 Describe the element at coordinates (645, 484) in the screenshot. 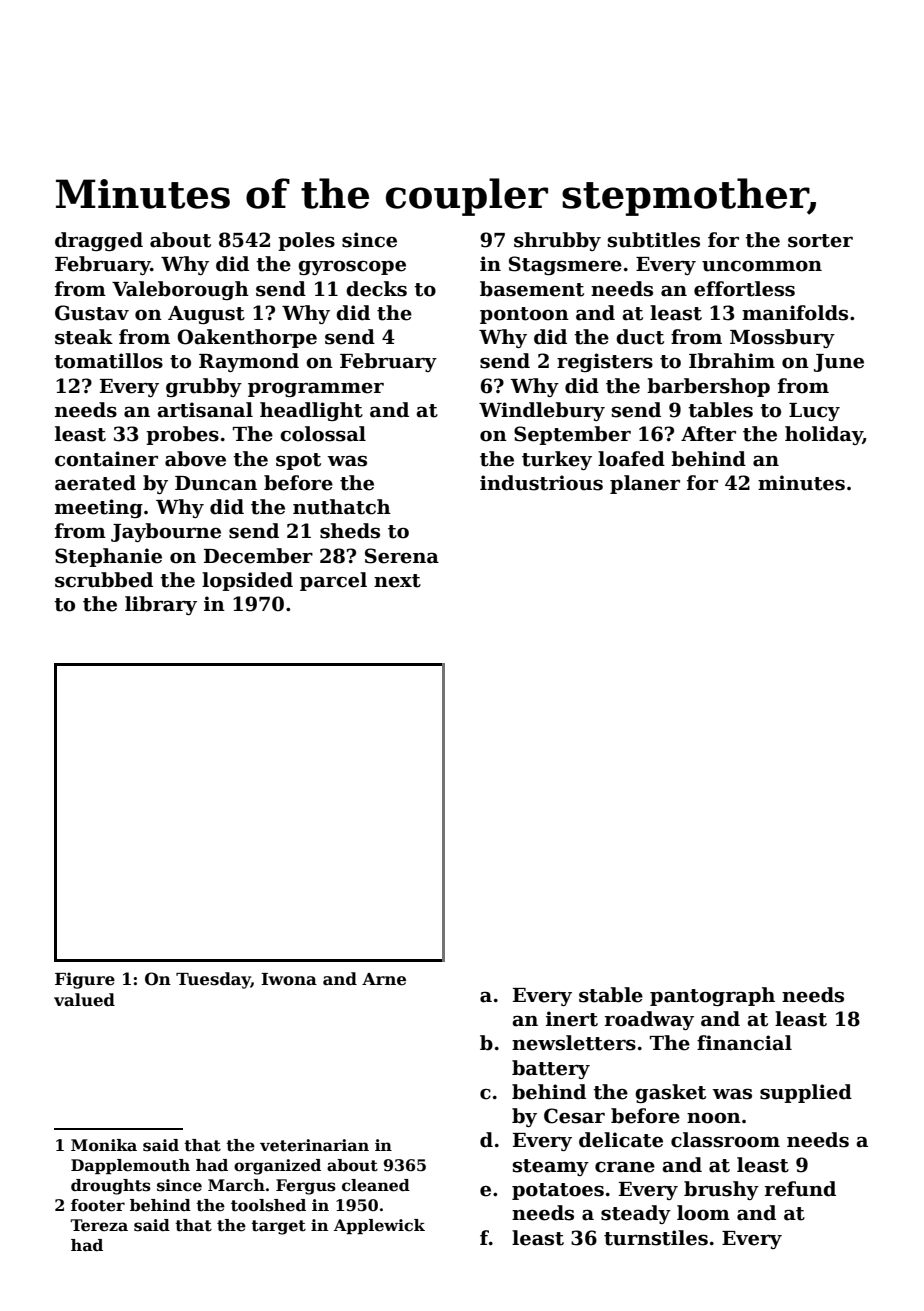

I see `planer` at that location.
